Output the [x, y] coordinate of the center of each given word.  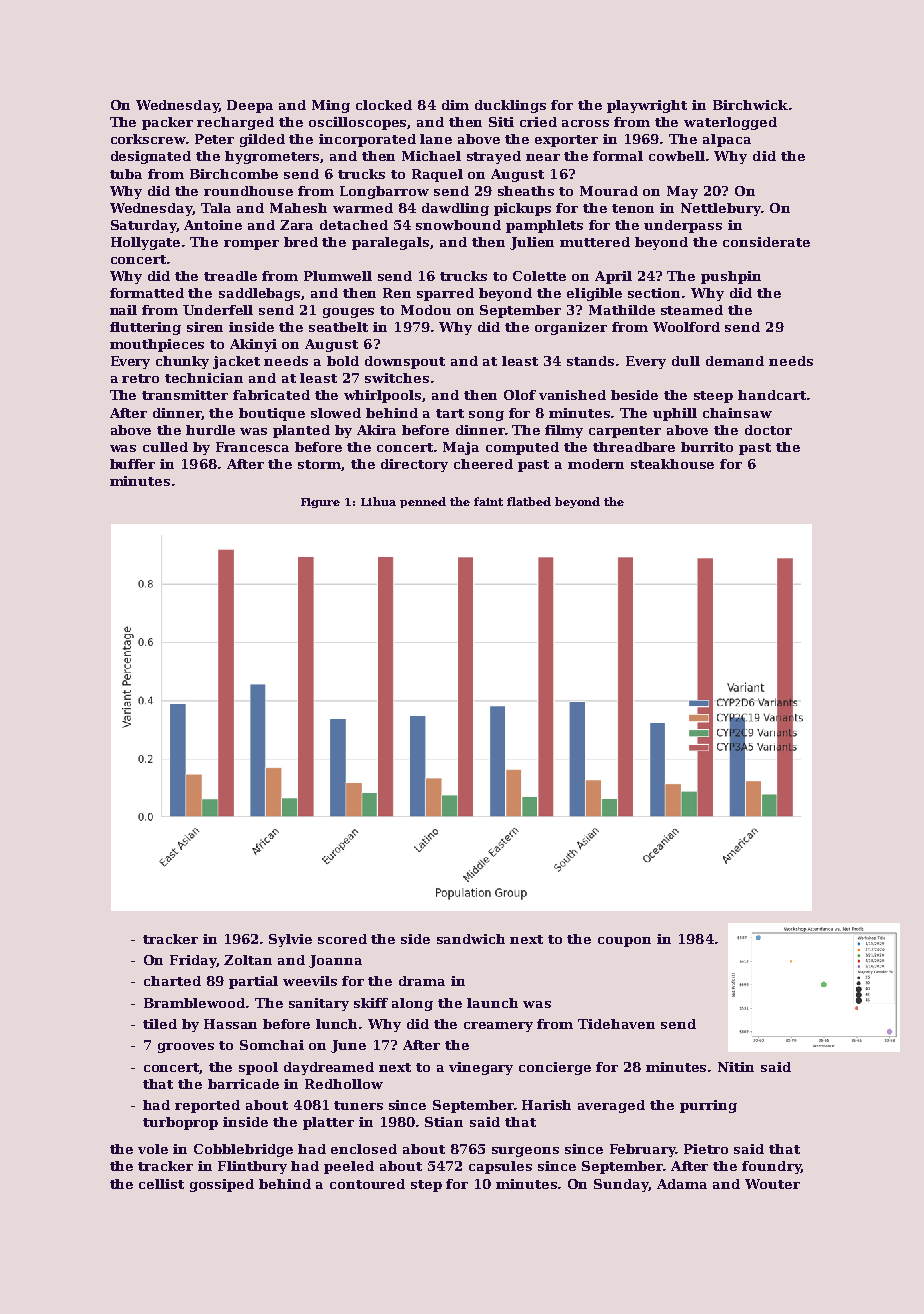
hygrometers [273, 157]
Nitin [736, 1067]
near [543, 157]
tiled [160, 1024]
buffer [132, 464]
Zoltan [248, 960]
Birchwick [750, 105]
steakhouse [672, 464]
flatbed [529, 501]
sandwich [471, 939]
